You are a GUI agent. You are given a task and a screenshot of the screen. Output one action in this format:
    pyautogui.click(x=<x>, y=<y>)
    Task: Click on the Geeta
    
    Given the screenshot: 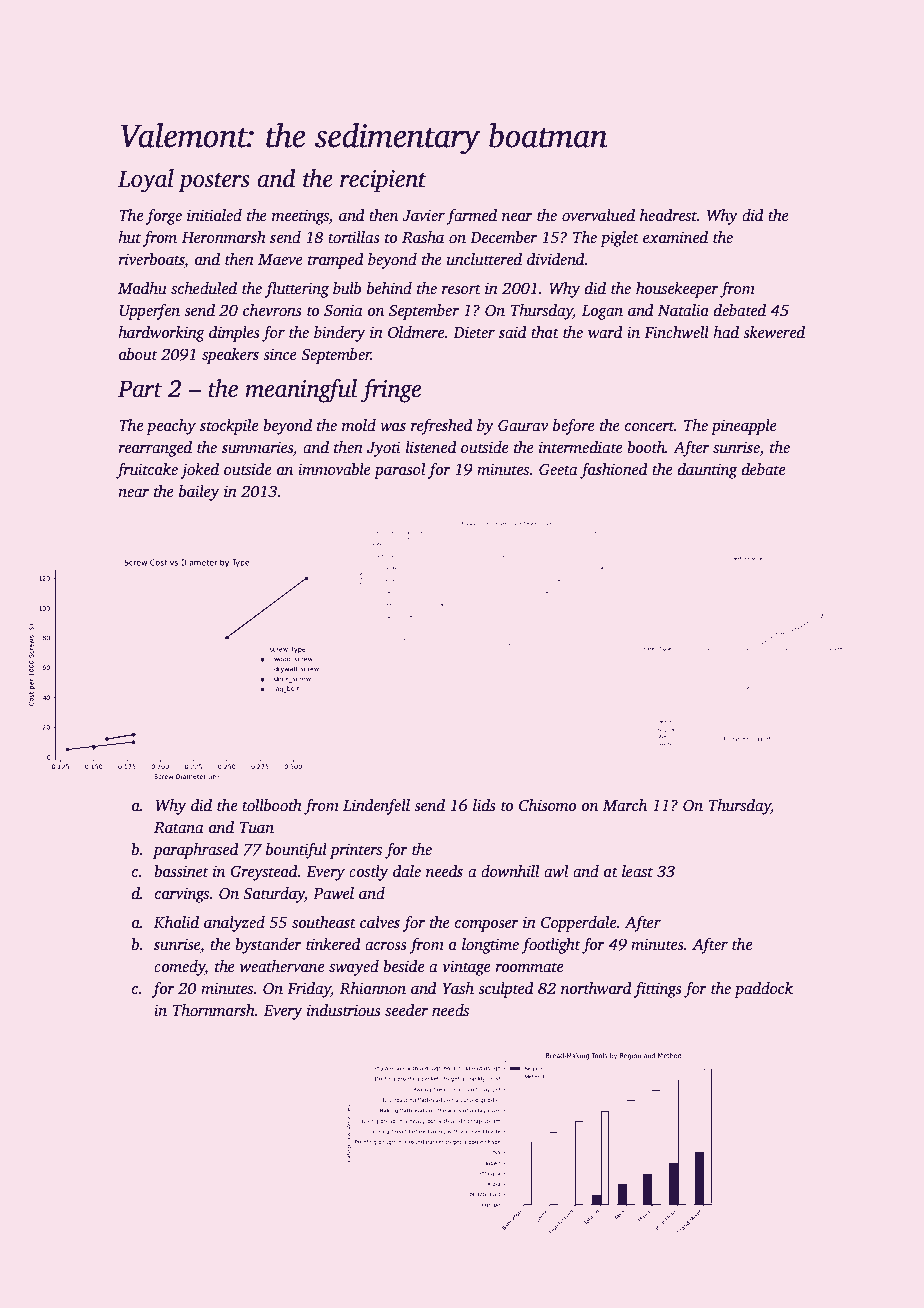 What is the action you would take?
    pyautogui.click(x=558, y=469)
